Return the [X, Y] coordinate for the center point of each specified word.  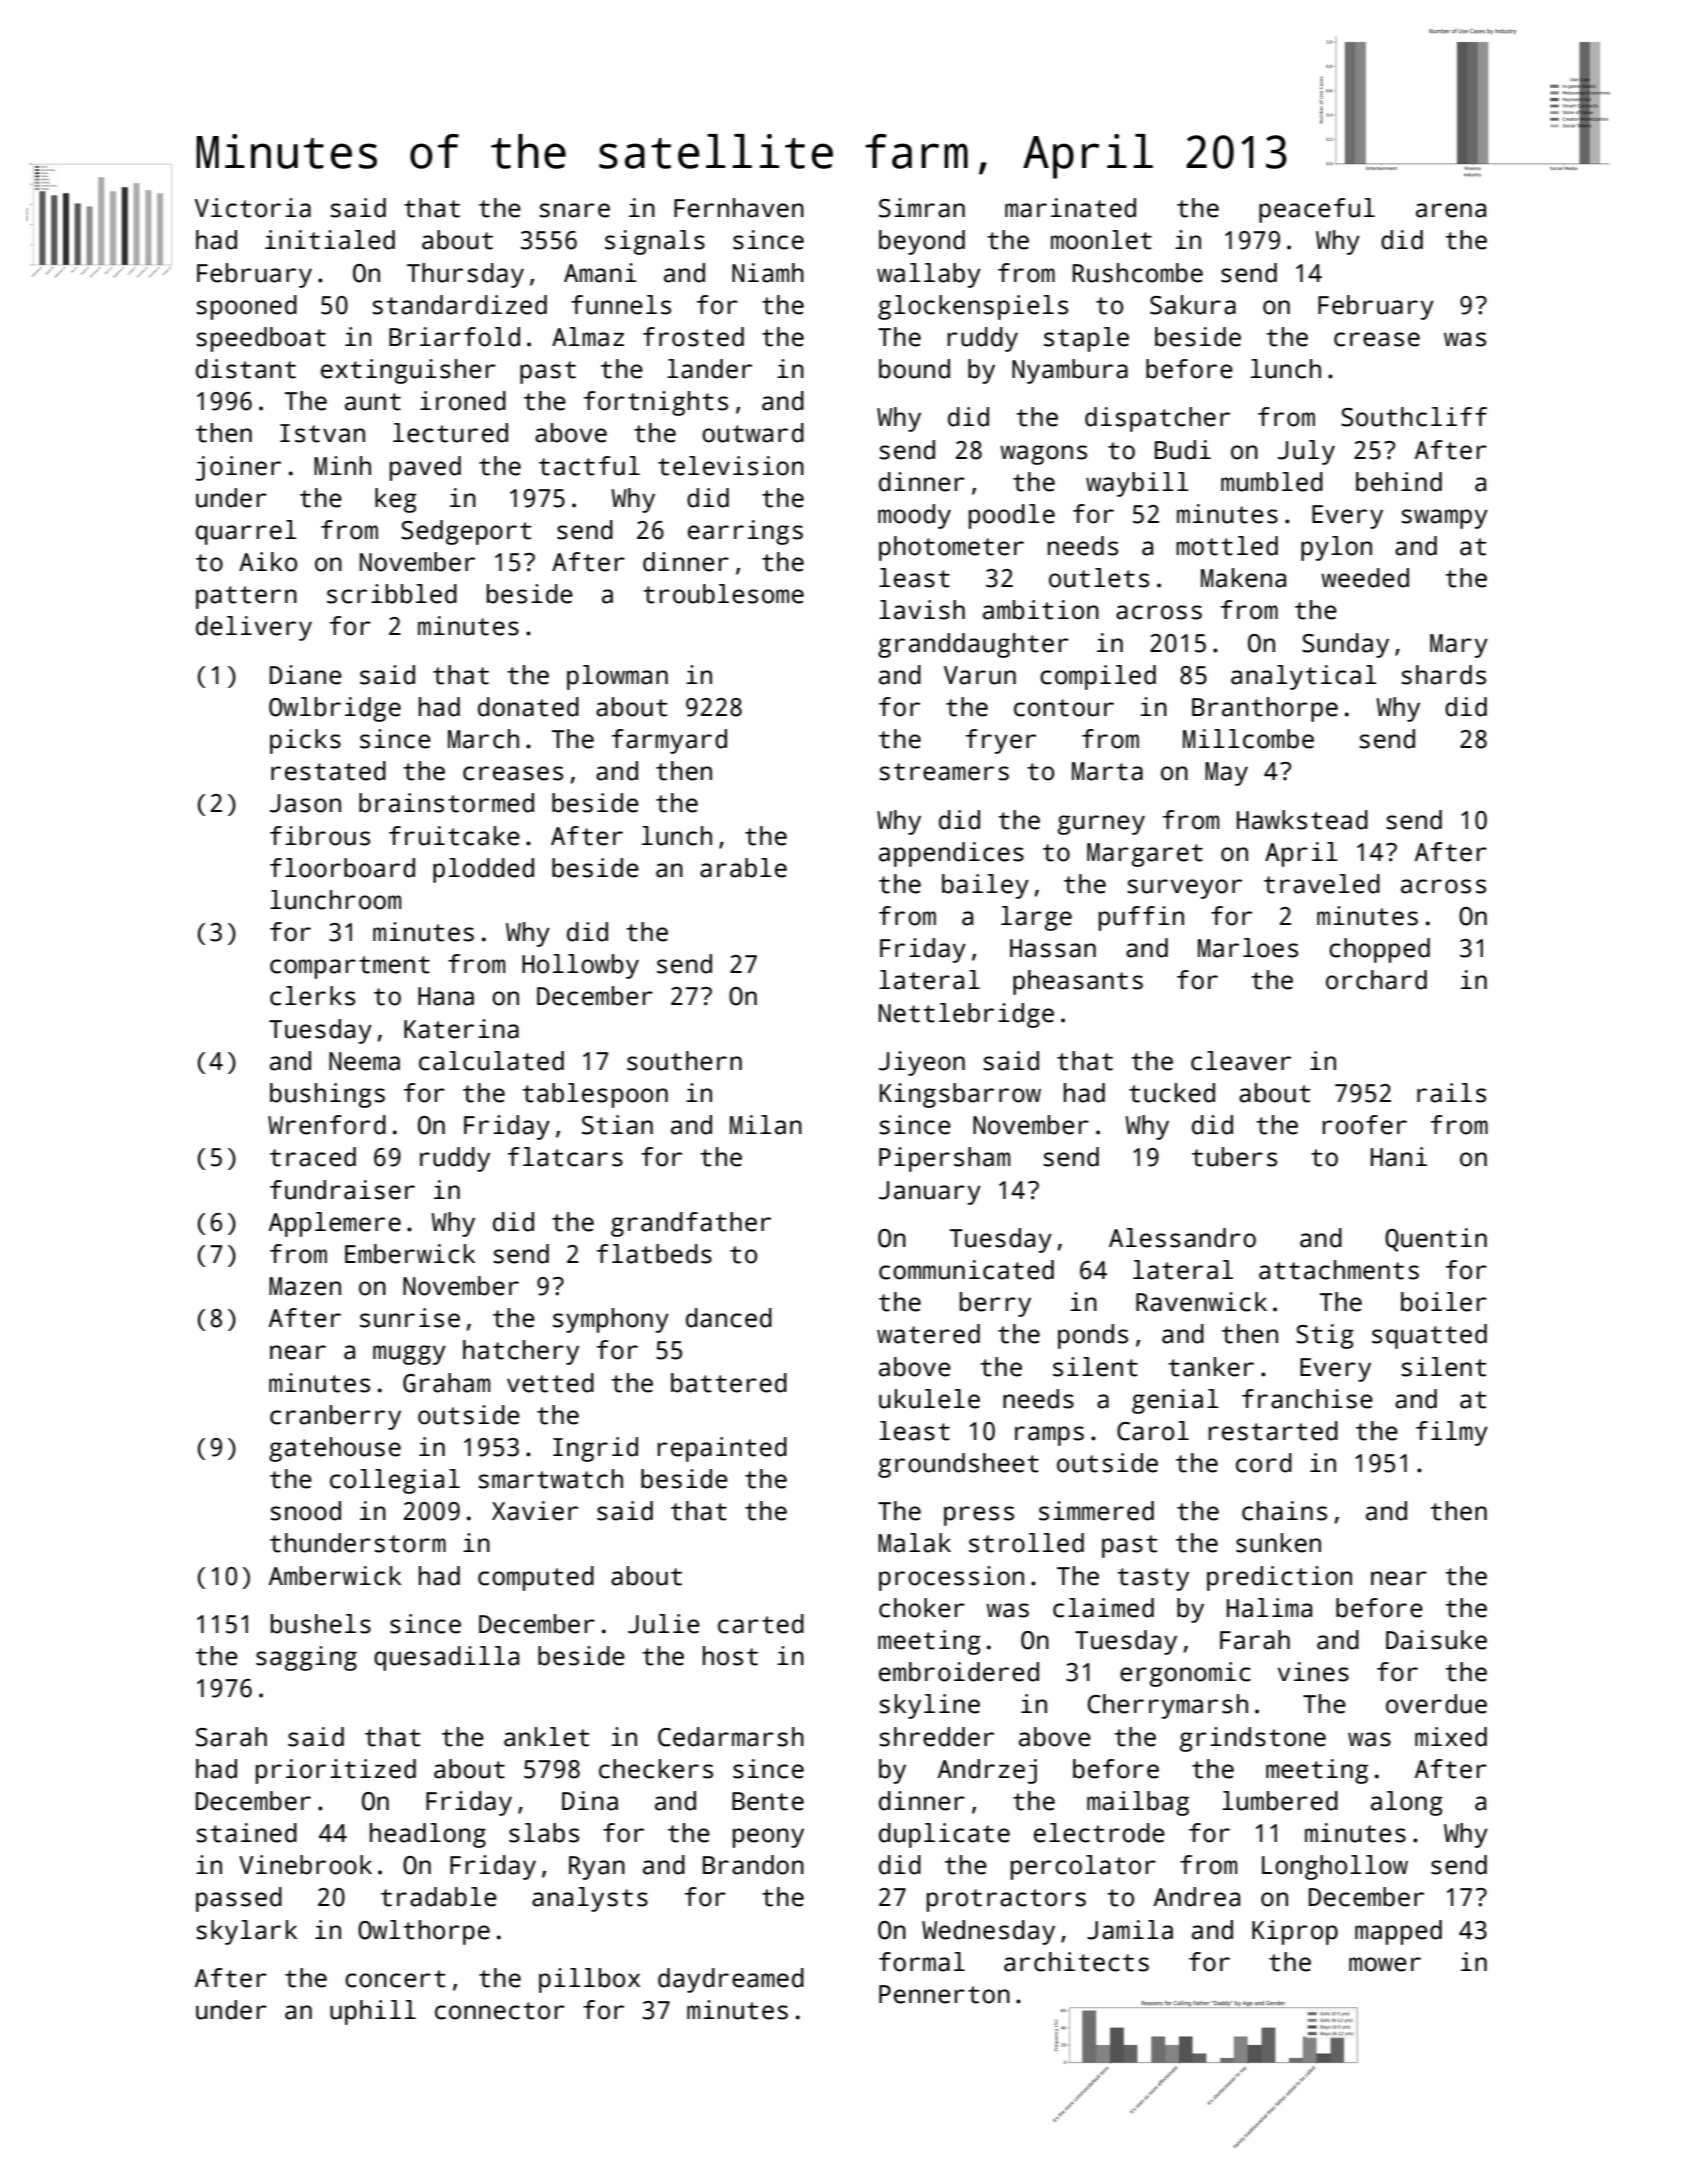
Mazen [305, 1286]
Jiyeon [922, 1063]
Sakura [1193, 305]
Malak [914, 1543]
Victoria [253, 208]
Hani [1399, 1157]
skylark [246, 1932]
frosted [693, 337]
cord [1264, 1463]
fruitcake [454, 836]
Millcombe [1248, 739]
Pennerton [944, 1994]
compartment [350, 967]
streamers [944, 772]
